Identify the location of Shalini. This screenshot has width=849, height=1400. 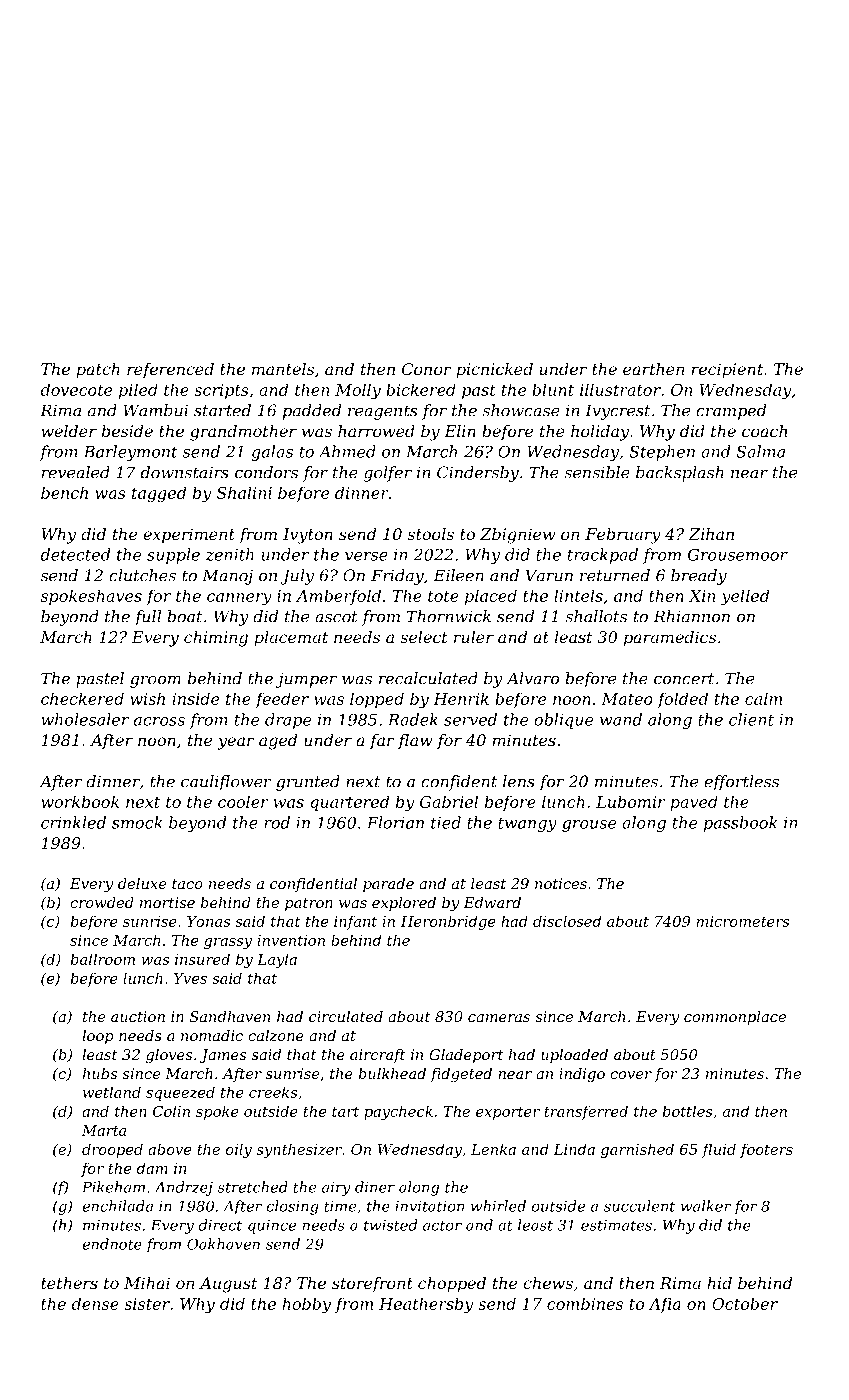
(244, 492).
